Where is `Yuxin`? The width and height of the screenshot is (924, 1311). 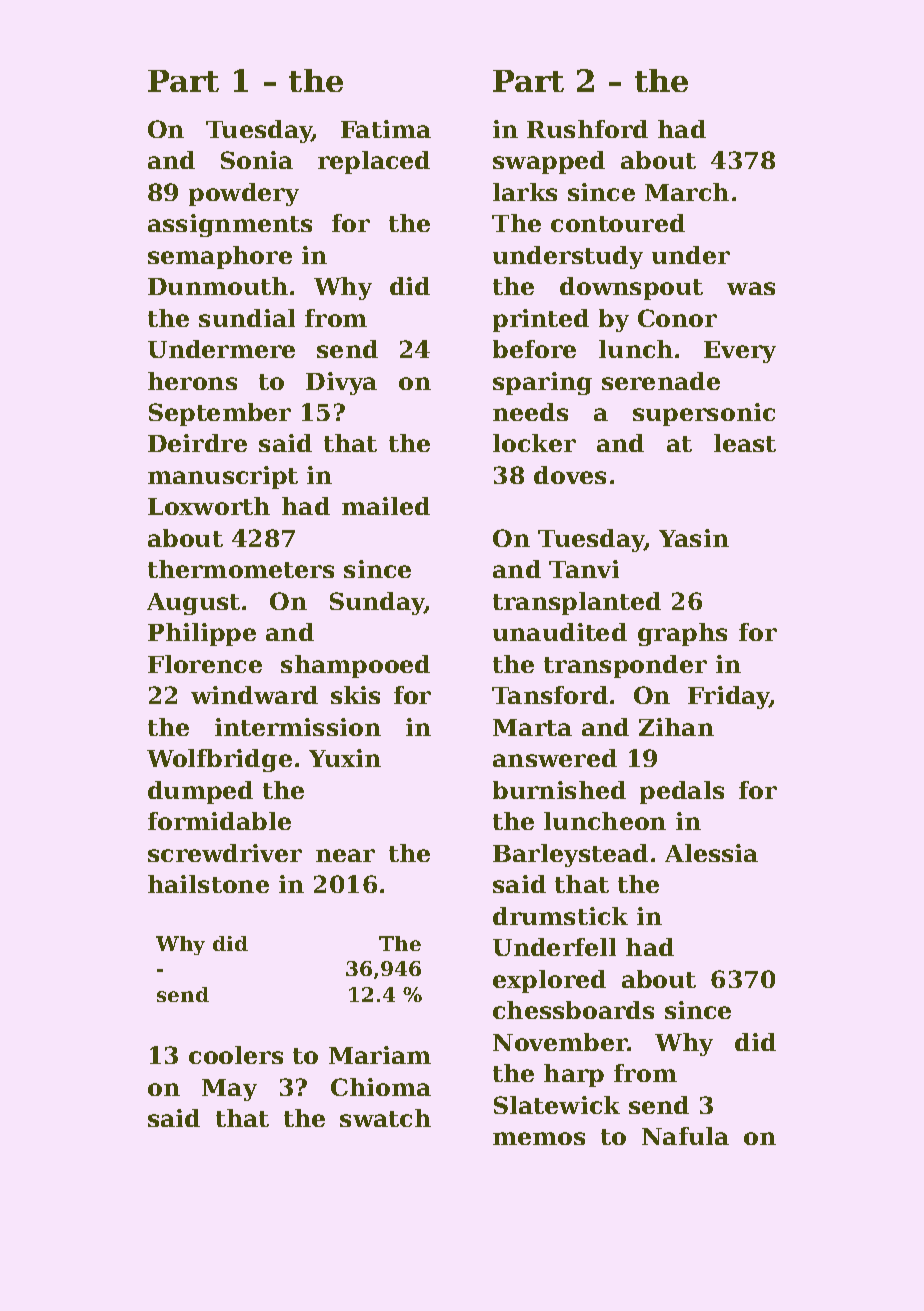 Yuxin is located at coordinates (345, 758).
